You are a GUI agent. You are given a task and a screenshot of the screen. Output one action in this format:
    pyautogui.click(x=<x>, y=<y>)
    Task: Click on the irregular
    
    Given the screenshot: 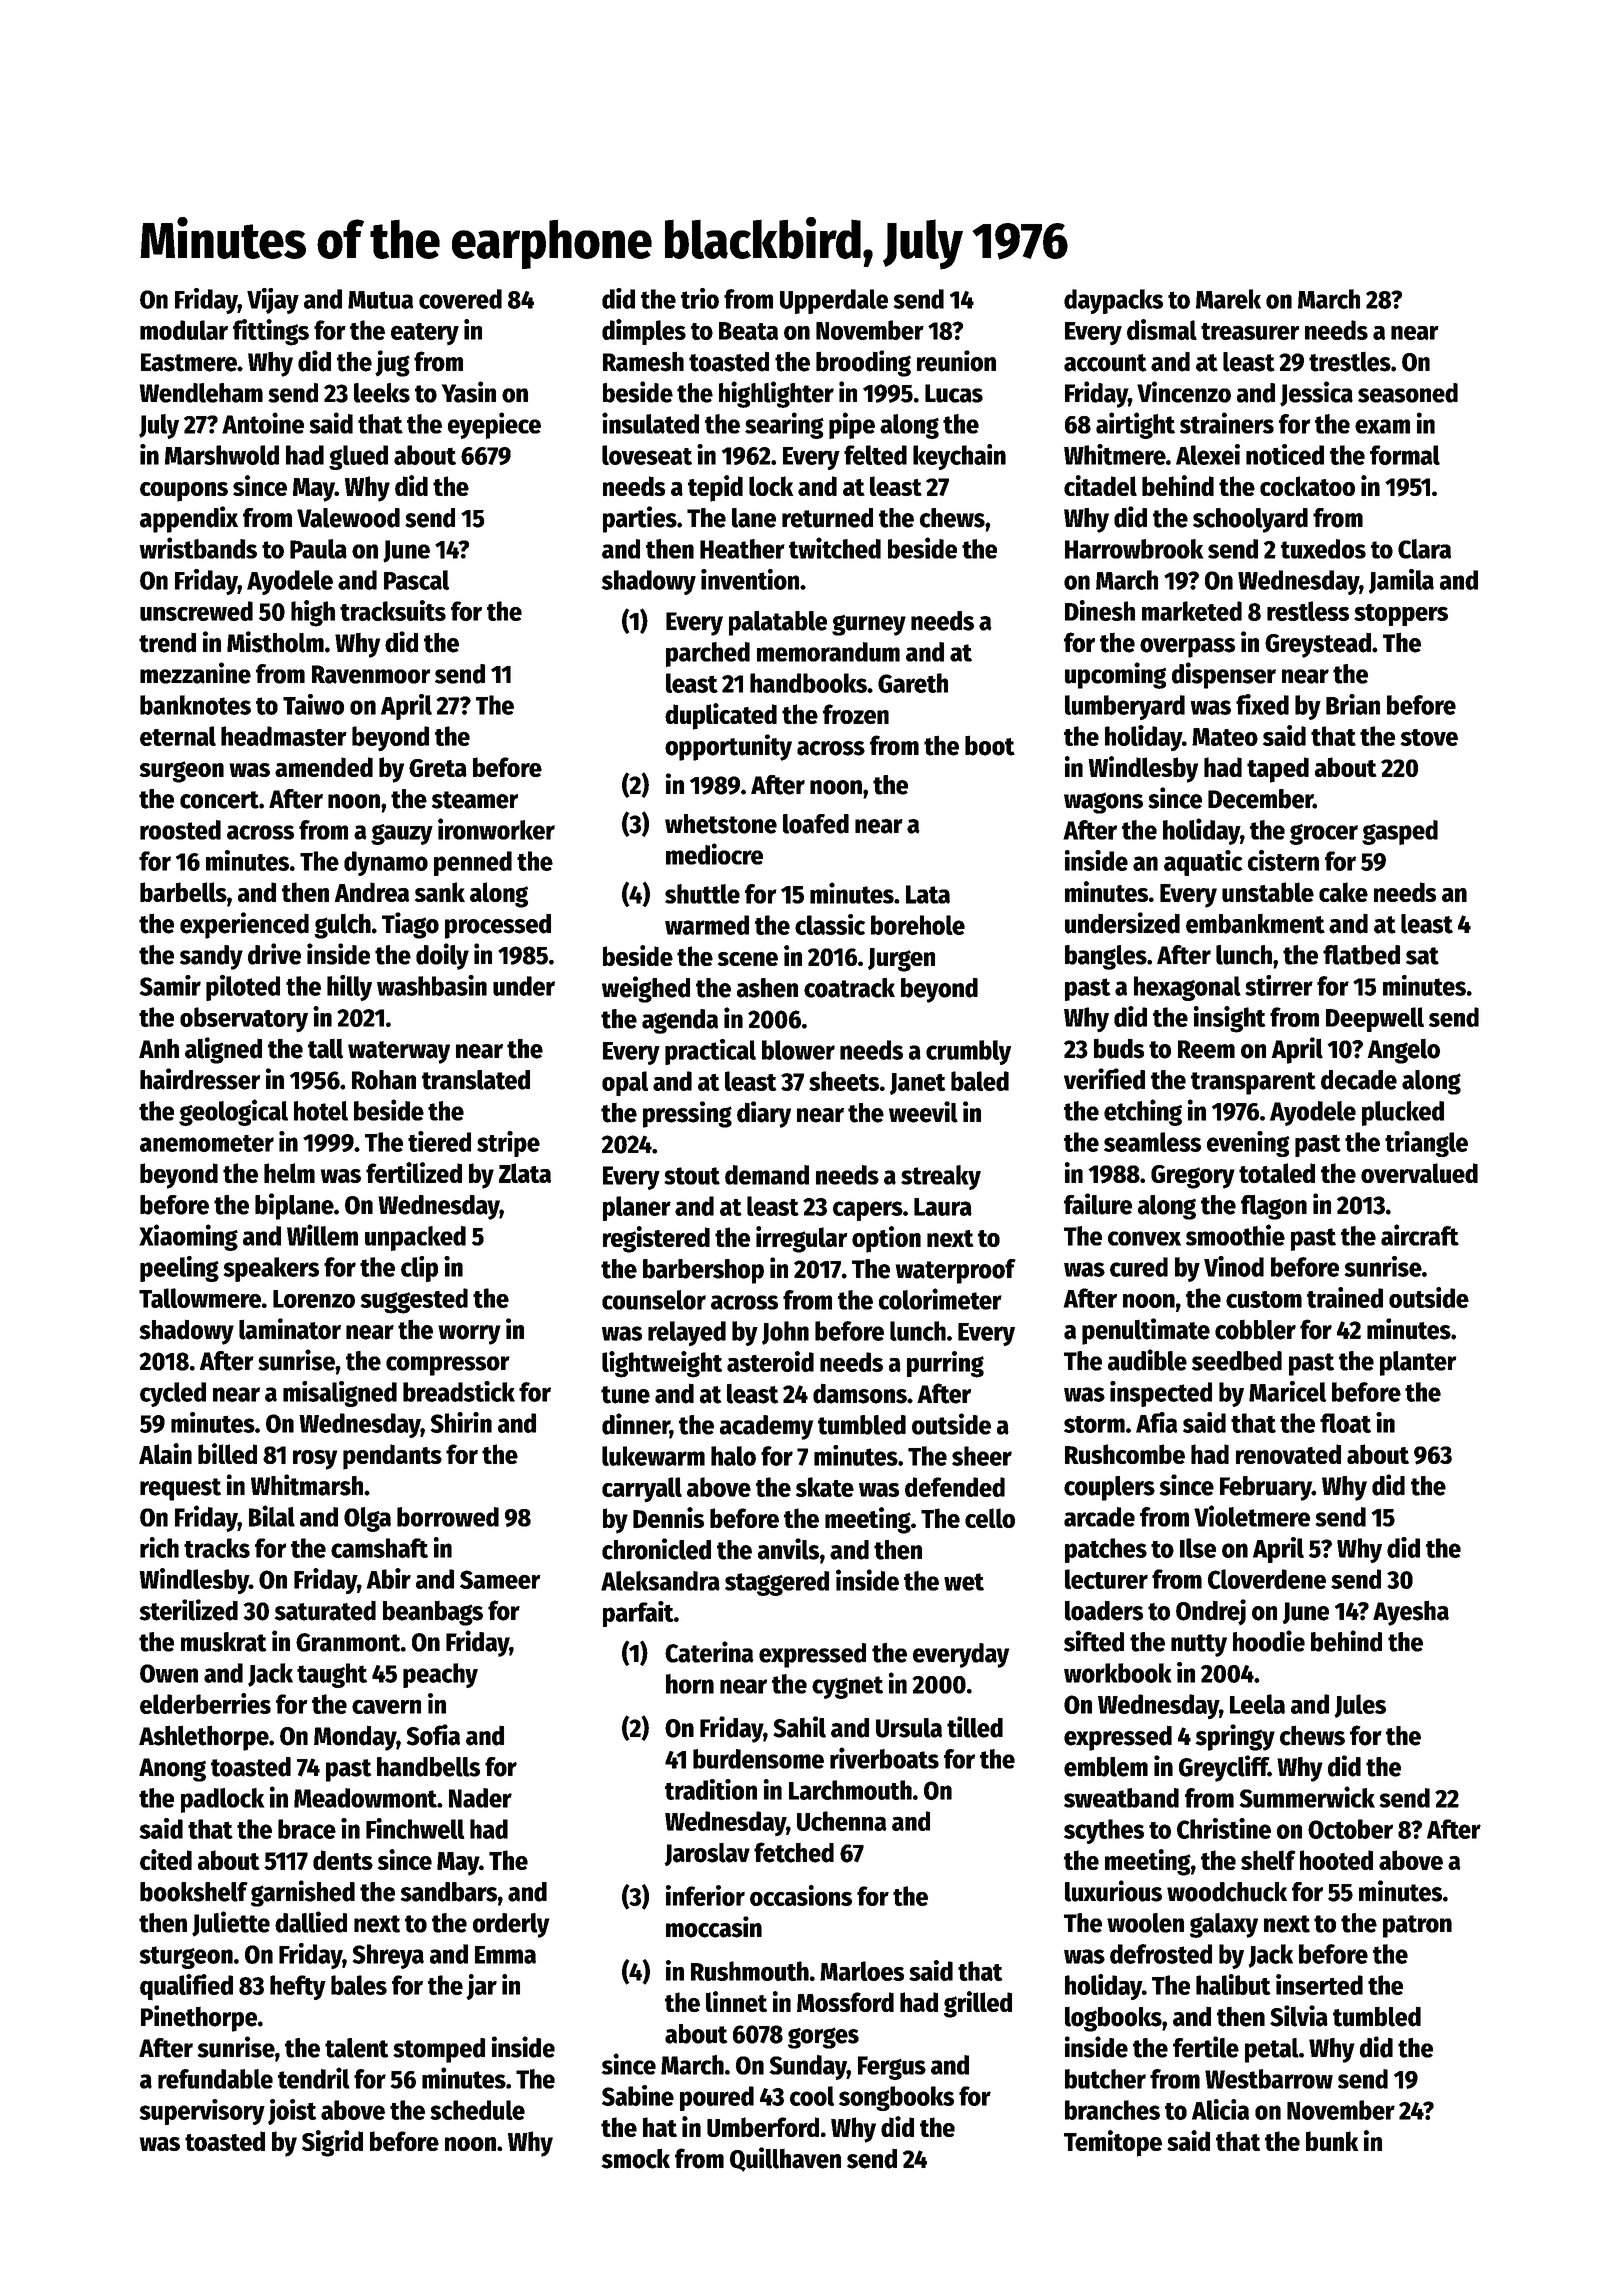 What is the action you would take?
    pyautogui.click(x=802, y=1239)
